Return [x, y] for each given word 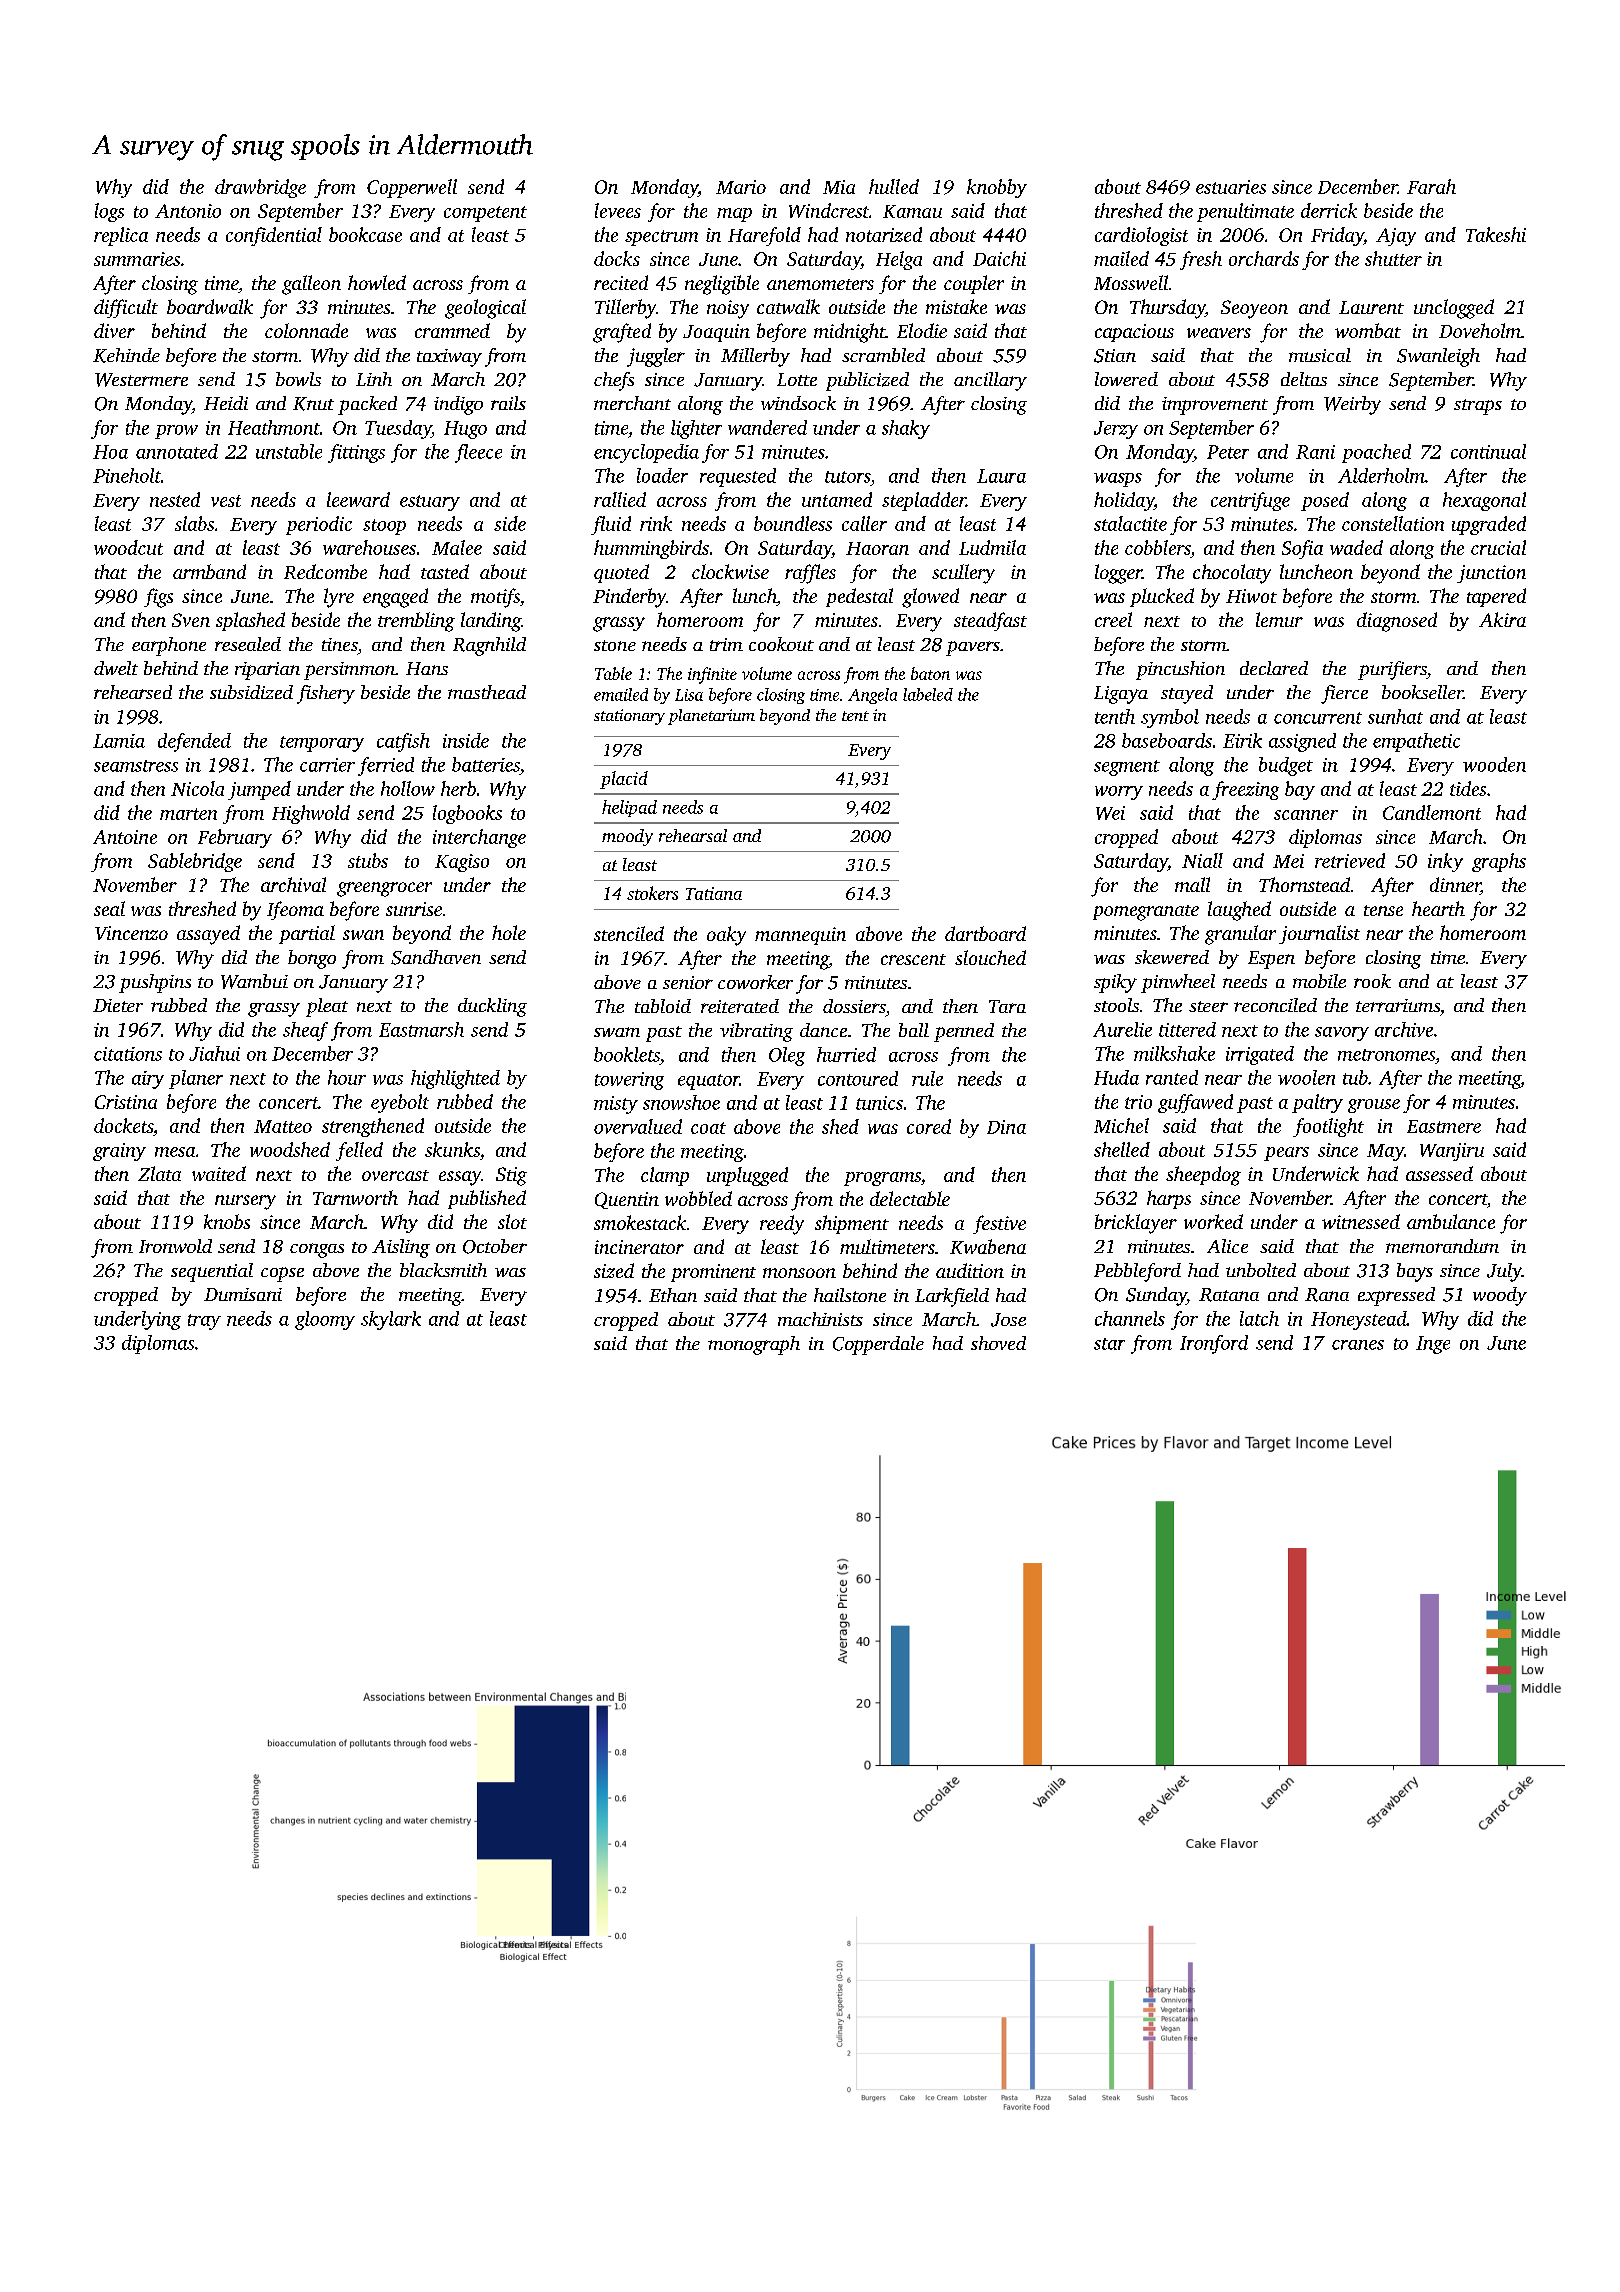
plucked [1162, 597]
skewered [1172, 957]
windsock [798, 403]
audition [970, 1270]
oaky [726, 936]
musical [1320, 355]
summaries [137, 259]
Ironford [1214, 1344]
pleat [327, 1007]
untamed [837, 499]
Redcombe [325, 571]
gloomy [325, 1320]
